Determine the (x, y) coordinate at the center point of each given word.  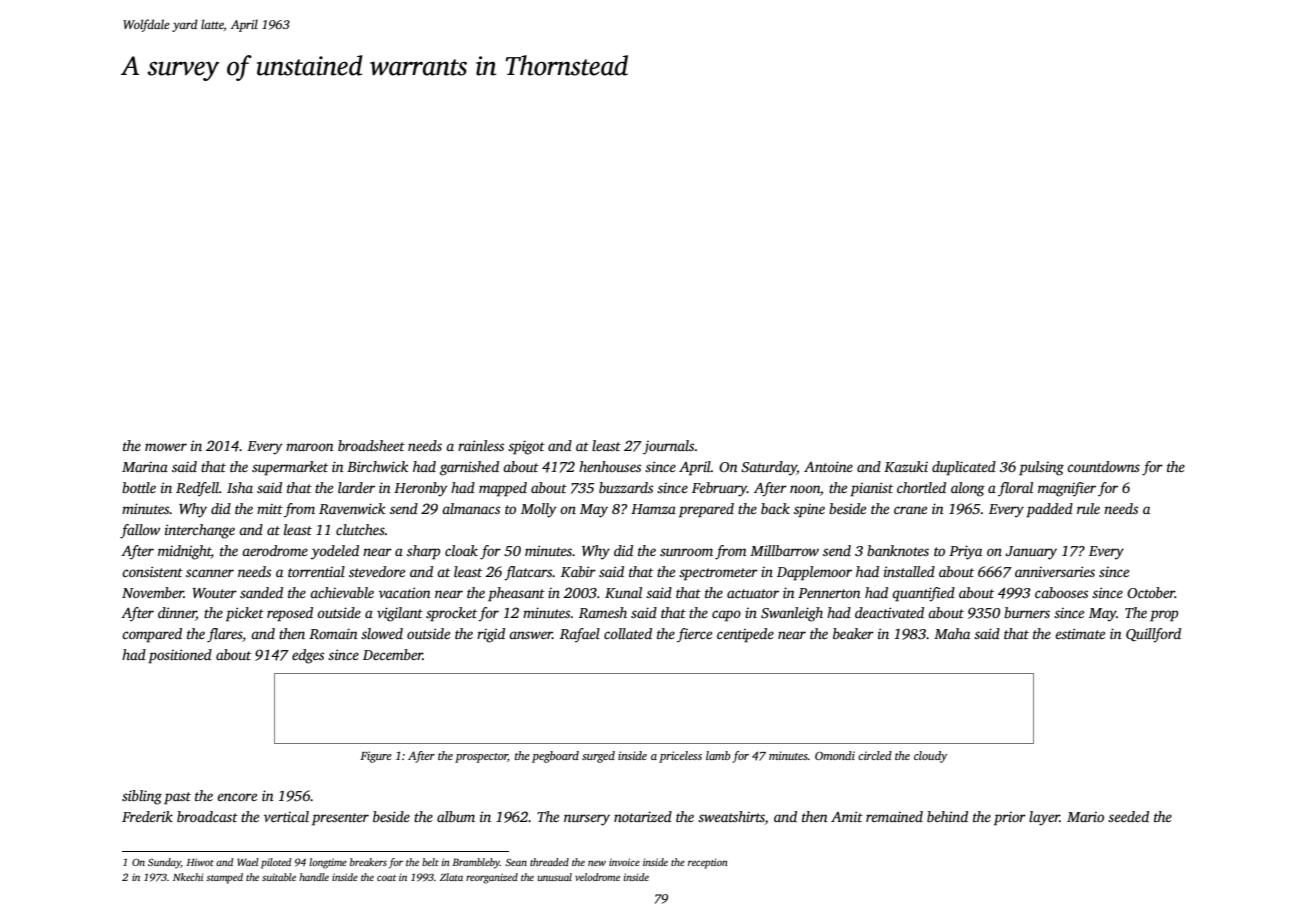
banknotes (898, 550)
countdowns (1103, 466)
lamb (718, 755)
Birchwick (377, 466)
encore (237, 797)
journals (668, 447)
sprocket (451, 614)
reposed (290, 614)
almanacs (471, 508)
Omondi (835, 755)
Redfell (197, 489)
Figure (376, 757)
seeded (1128, 816)
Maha (952, 633)
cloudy (930, 757)
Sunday (164, 863)
